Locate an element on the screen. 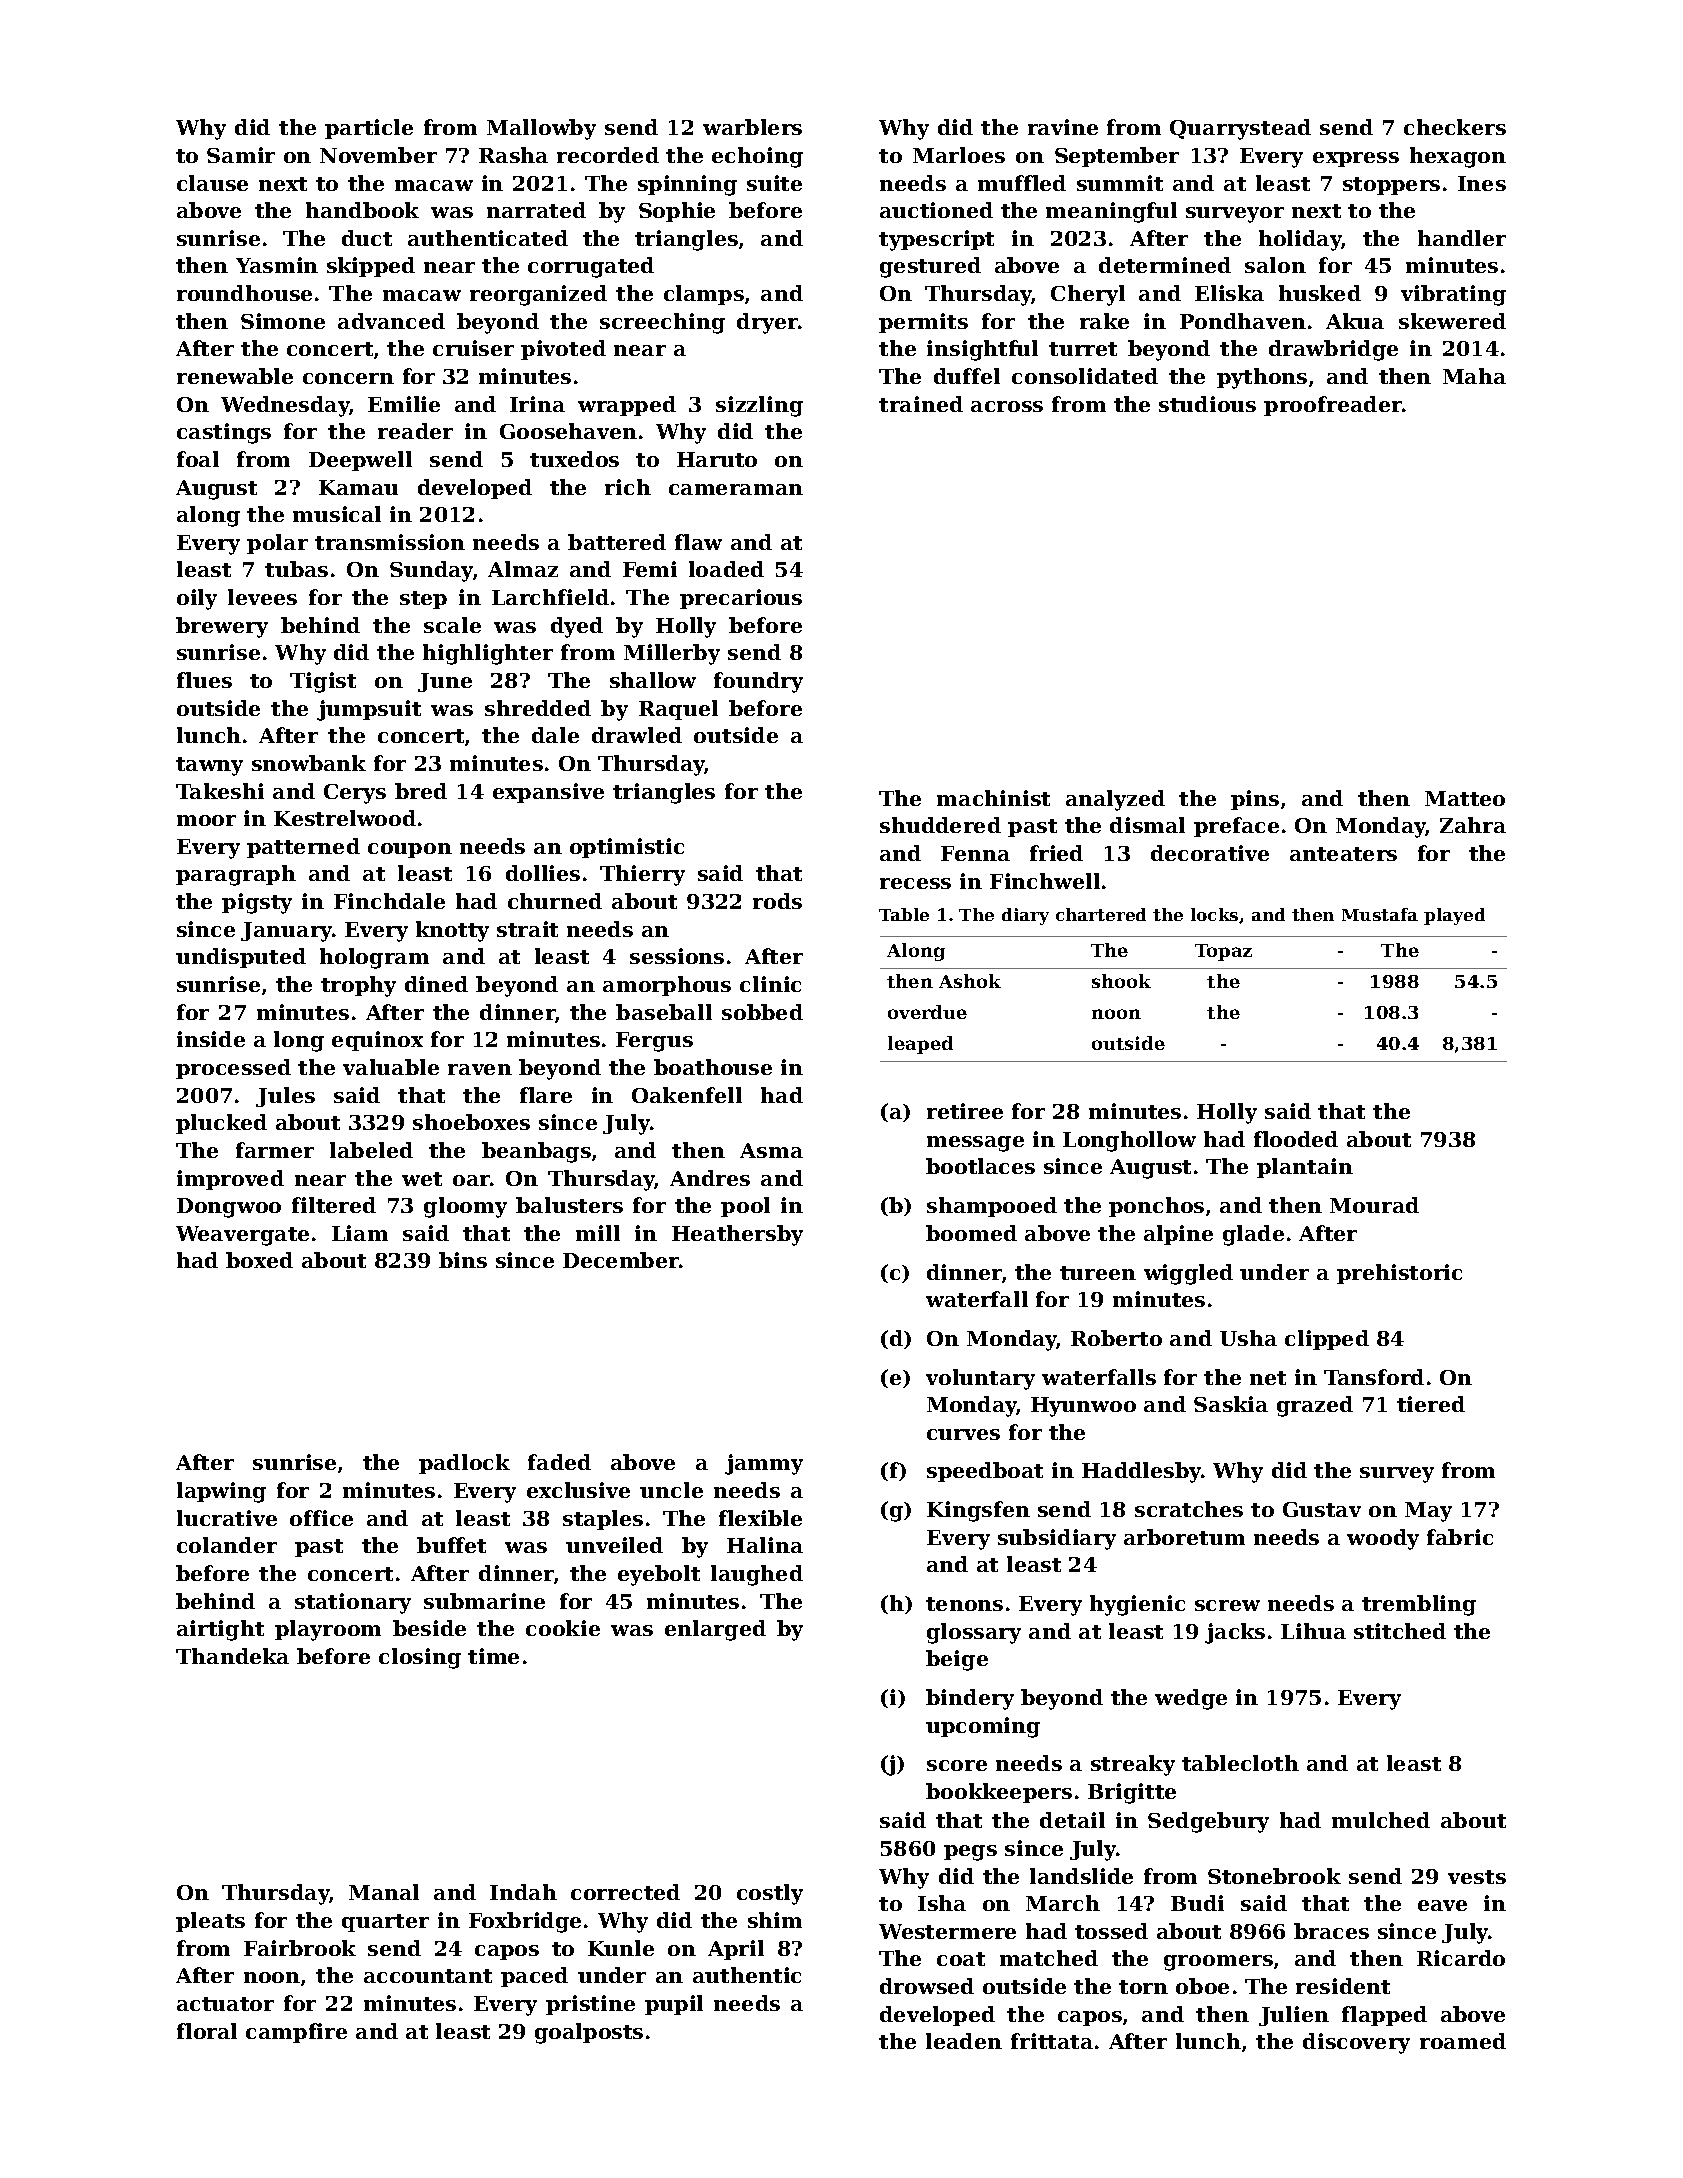 This screenshot has width=1683, height=2178. Maha is located at coordinates (1474, 376).
